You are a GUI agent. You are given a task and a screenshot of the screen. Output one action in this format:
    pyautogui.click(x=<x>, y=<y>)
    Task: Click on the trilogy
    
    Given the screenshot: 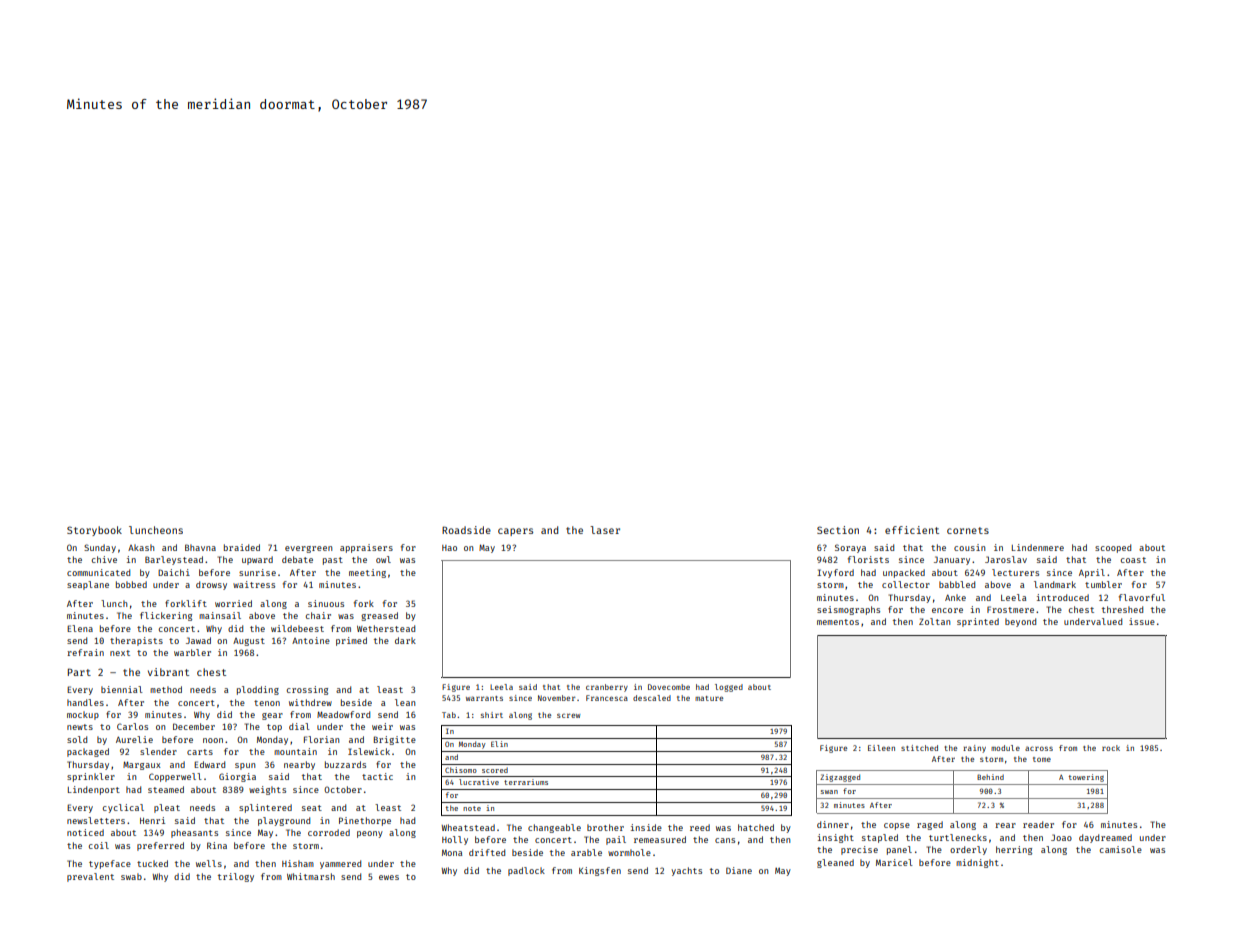 What is the action you would take?
    pyautogui.click(x=236, y=877)
